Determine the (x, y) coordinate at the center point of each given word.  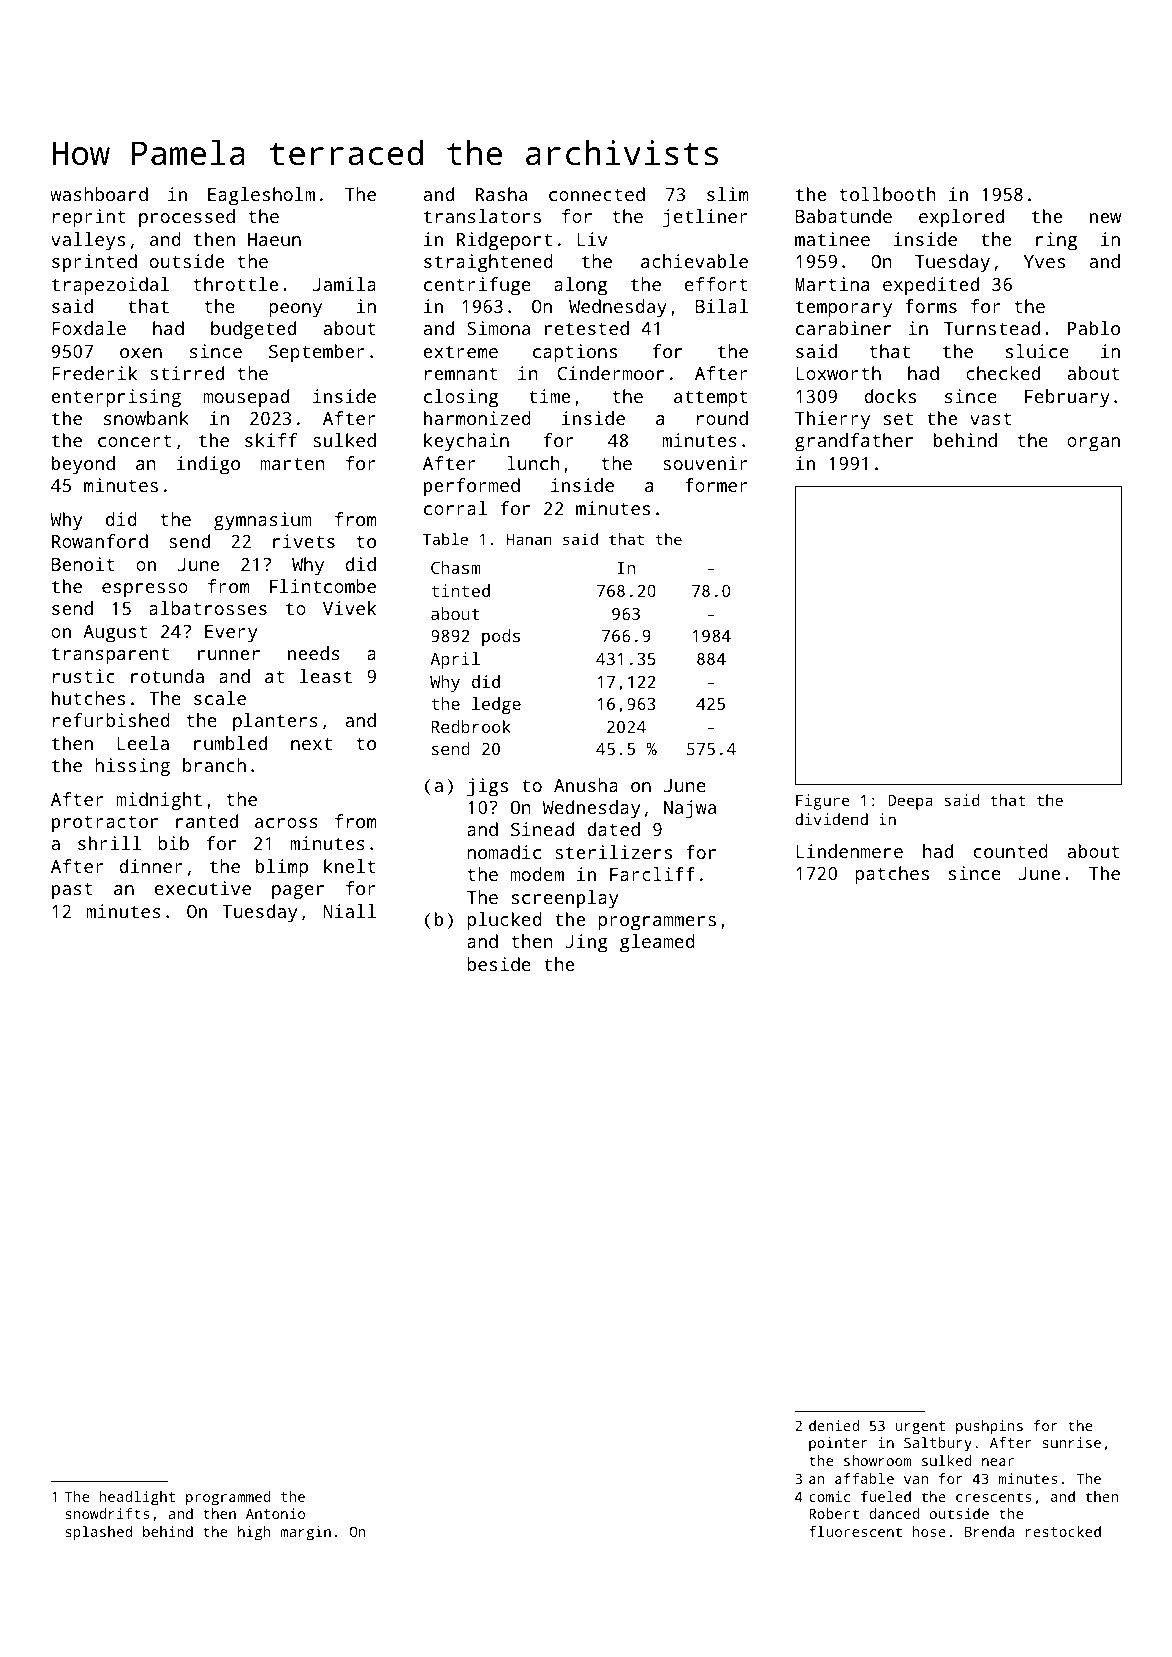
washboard (99, 194)
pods (501, 637)
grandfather (854, 442)
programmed (228, 1498)
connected (597, 194)
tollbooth (888, 194)
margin (305, 1533)
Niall (349, 911)
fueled (886, 1496)
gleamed (657, 943)
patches (892, 875)
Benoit (83, 564)
